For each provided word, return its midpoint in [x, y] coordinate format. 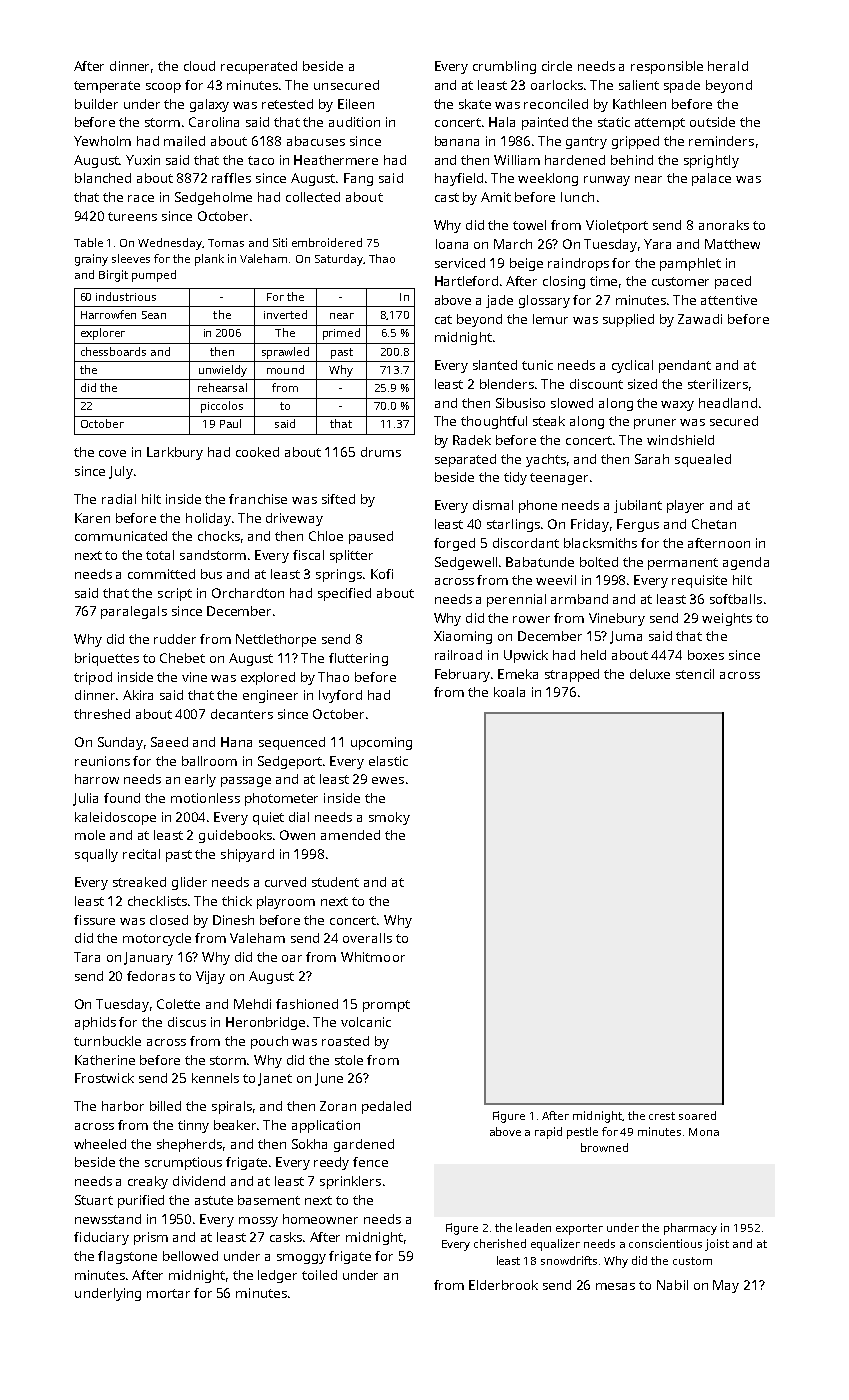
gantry [586, 143]
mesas [615, 1286]
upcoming [381, 743]
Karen [92, 518]
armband [579, 599]
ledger [277, 1276]
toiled [319, 1275]
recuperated [259, 67]
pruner [655, 424]
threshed [102, 714]
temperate [107, 87]
